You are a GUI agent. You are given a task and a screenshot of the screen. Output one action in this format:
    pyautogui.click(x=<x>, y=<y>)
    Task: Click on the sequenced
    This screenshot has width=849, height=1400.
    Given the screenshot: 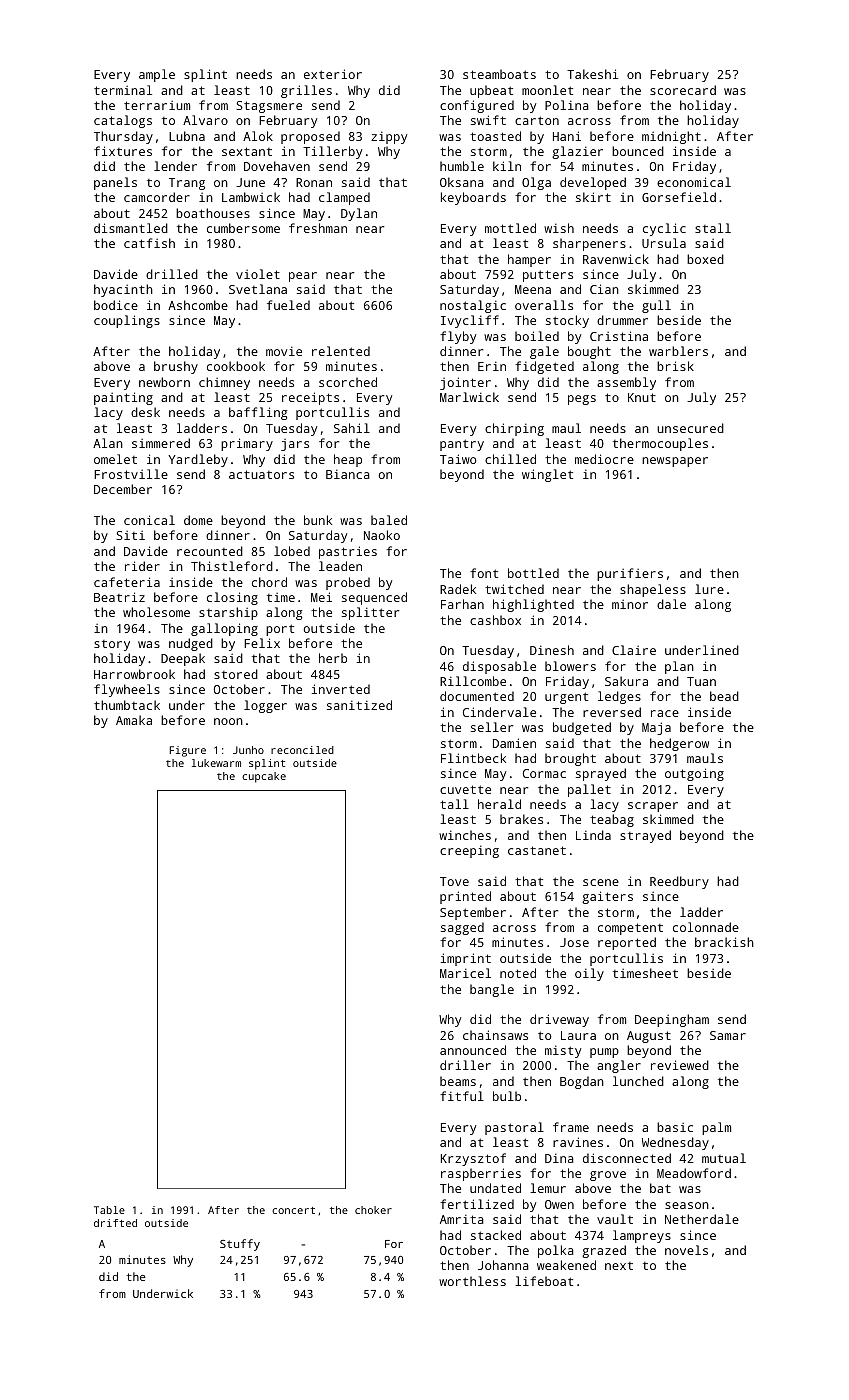 What is the action you would take?
    pyautogui.click(x=374, y=598)
